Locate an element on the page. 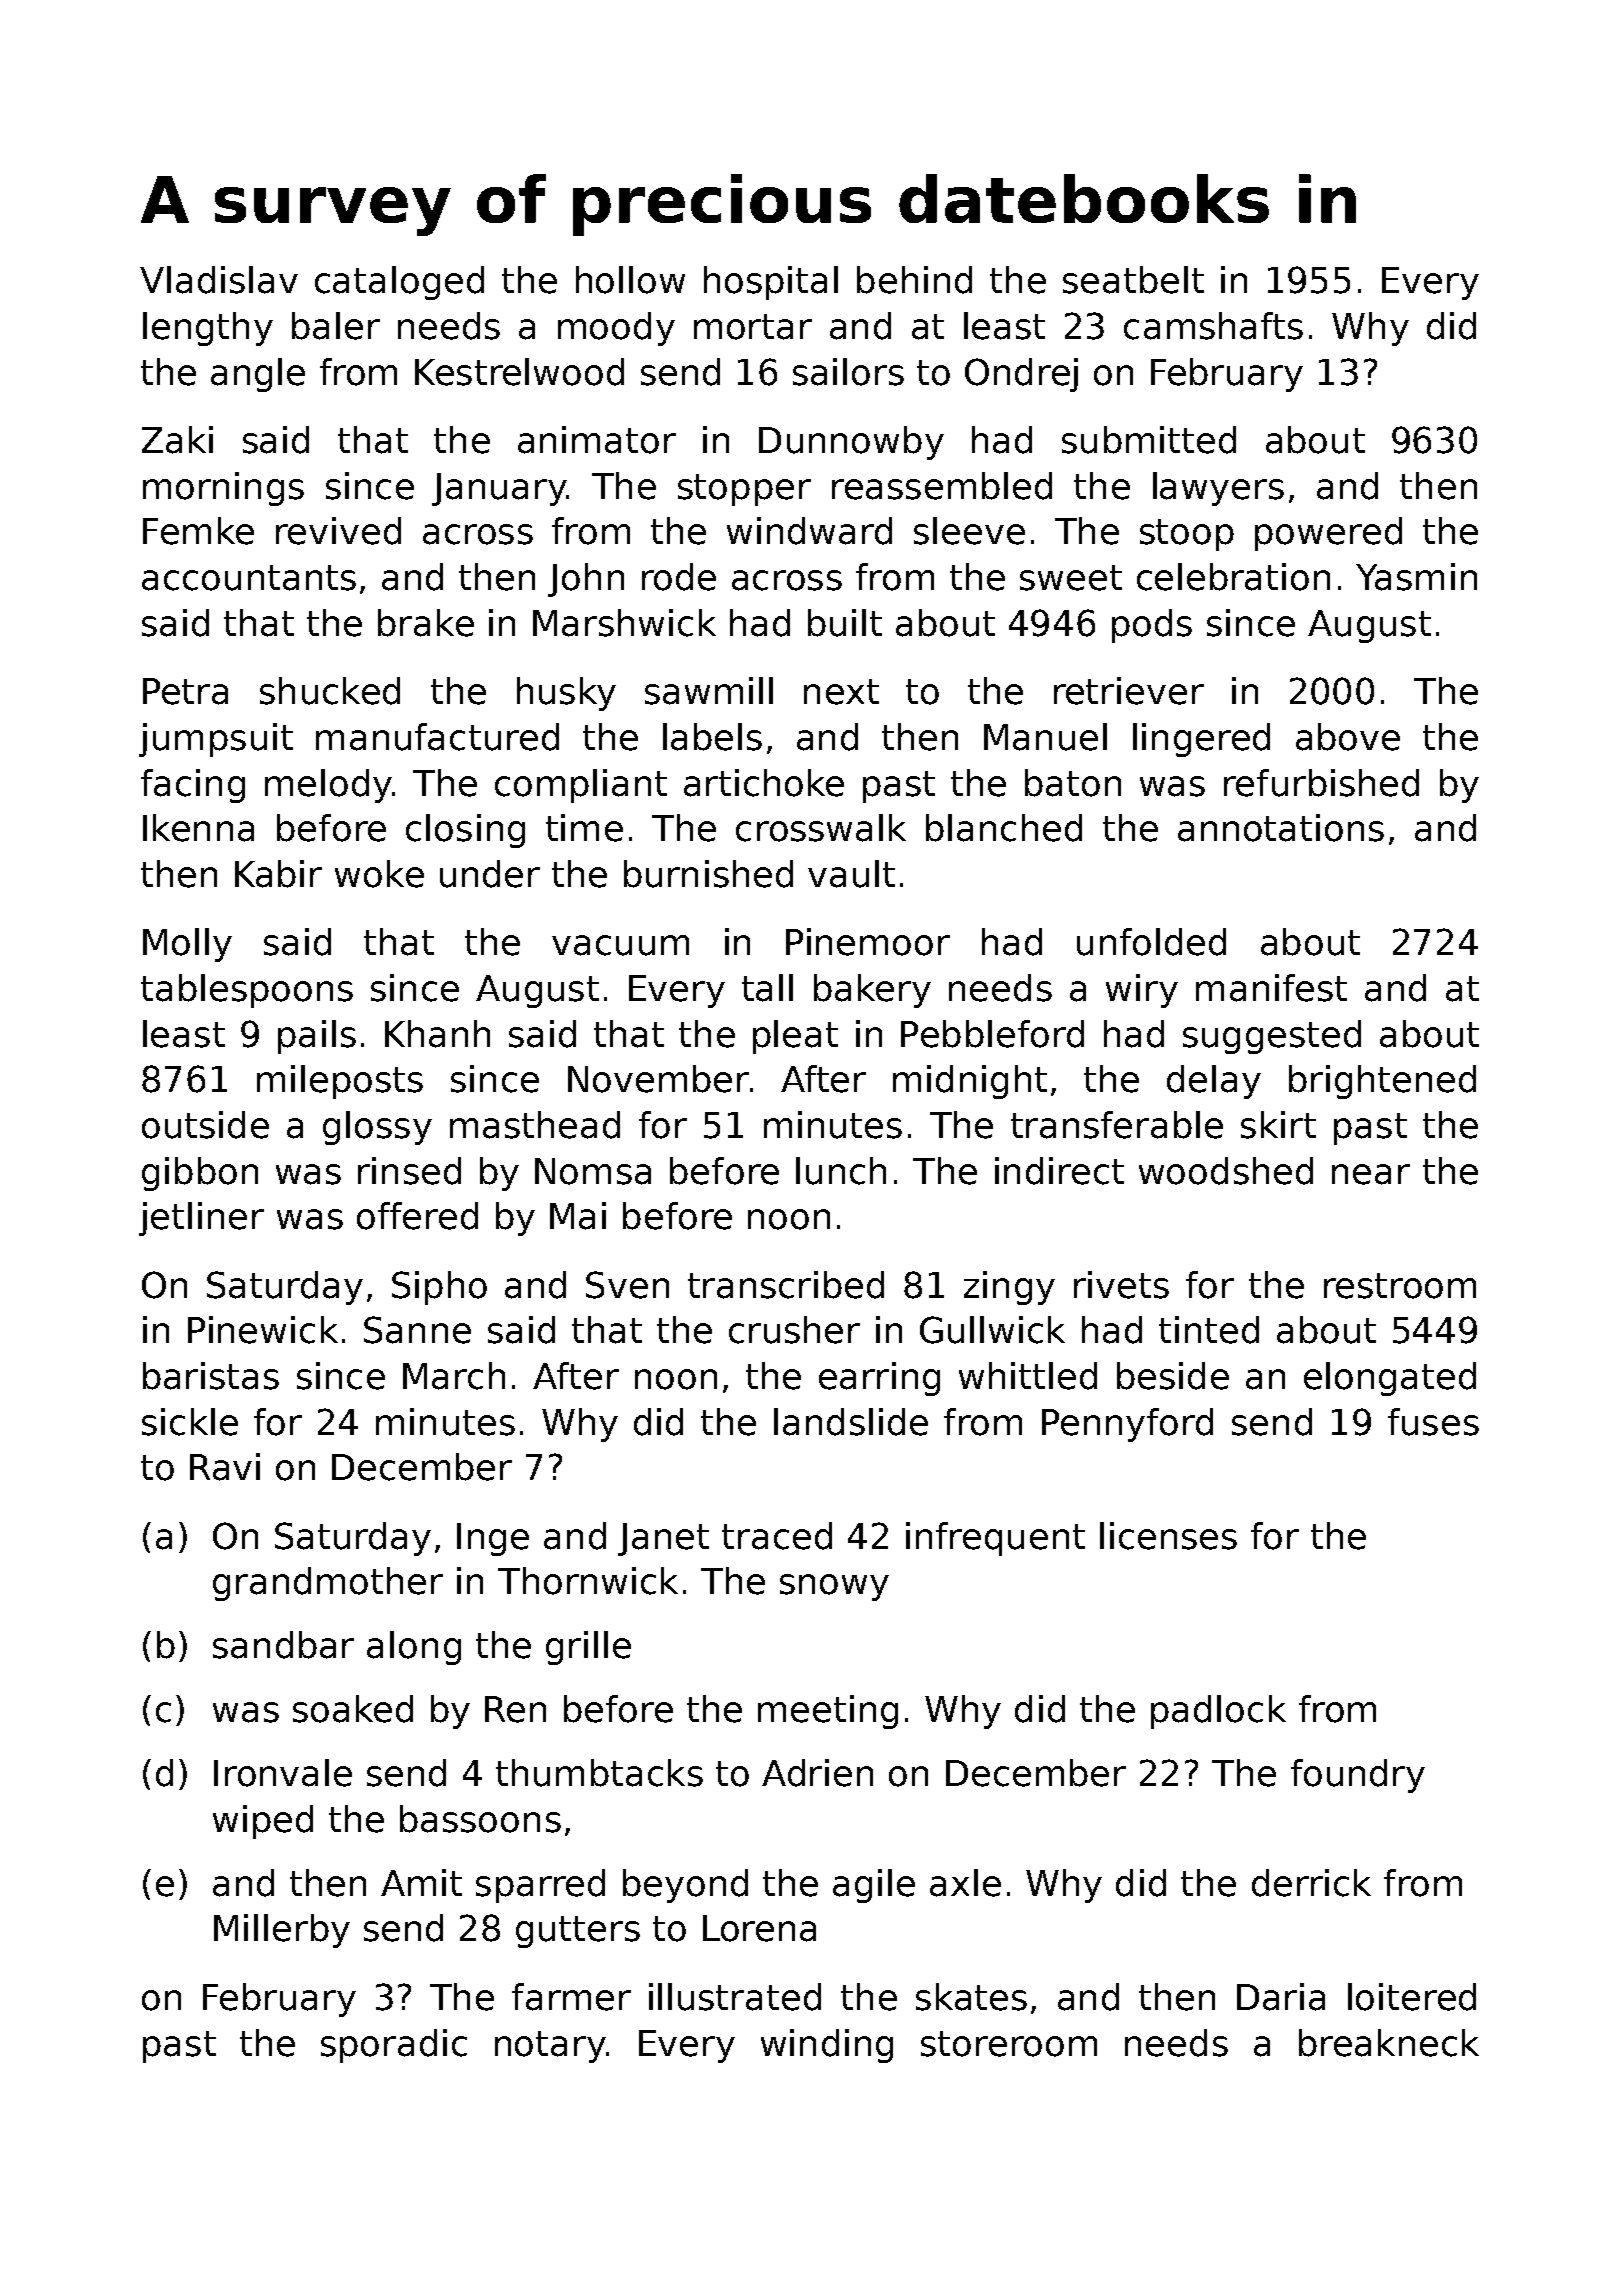 This document has height=2292, width=1620. sandbar is located at coordinates (283, 1645).
